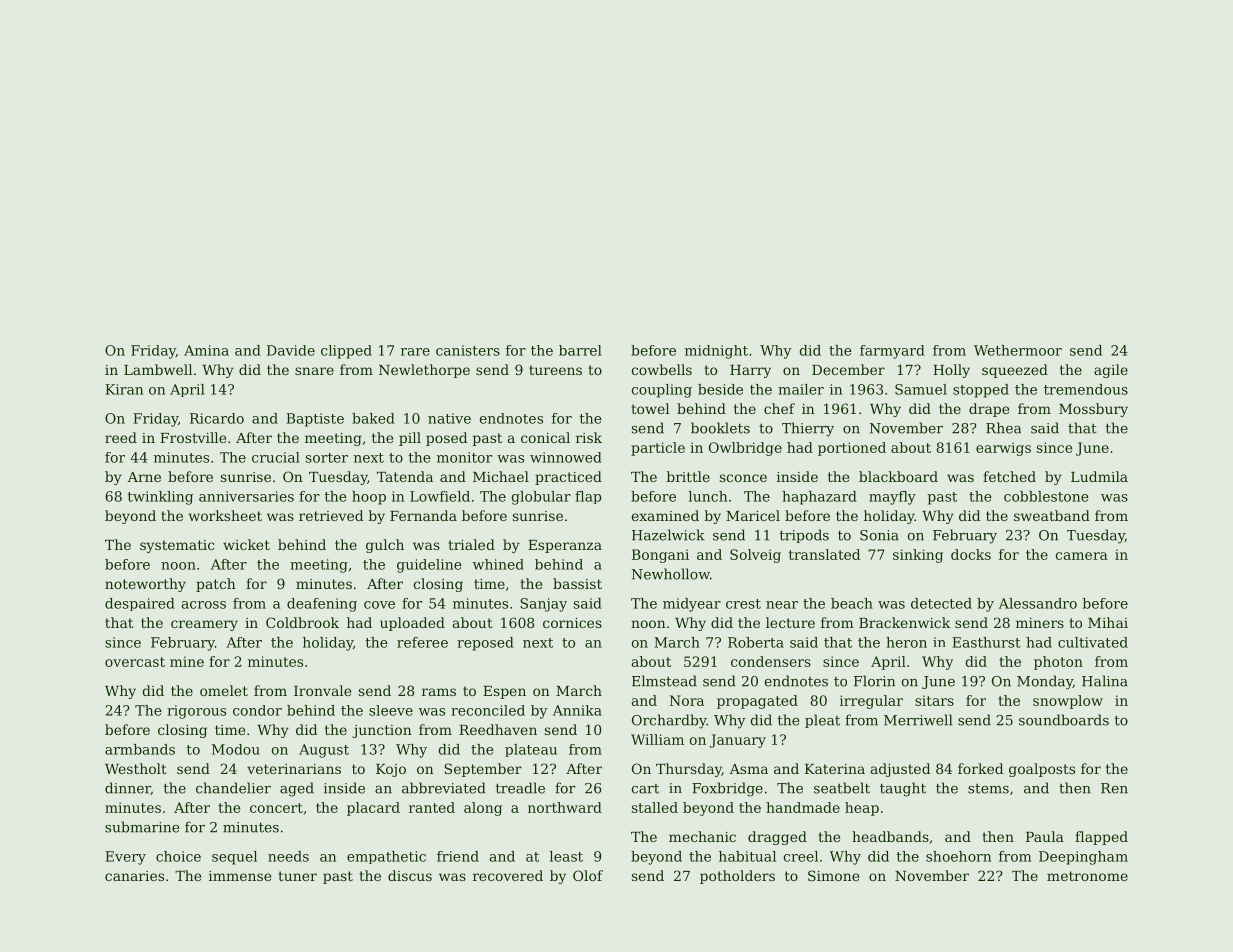 The width and height of the document is (1233, 952). Describe the element at coordinates (410, 875) in the document. I see `discus` at that location.
